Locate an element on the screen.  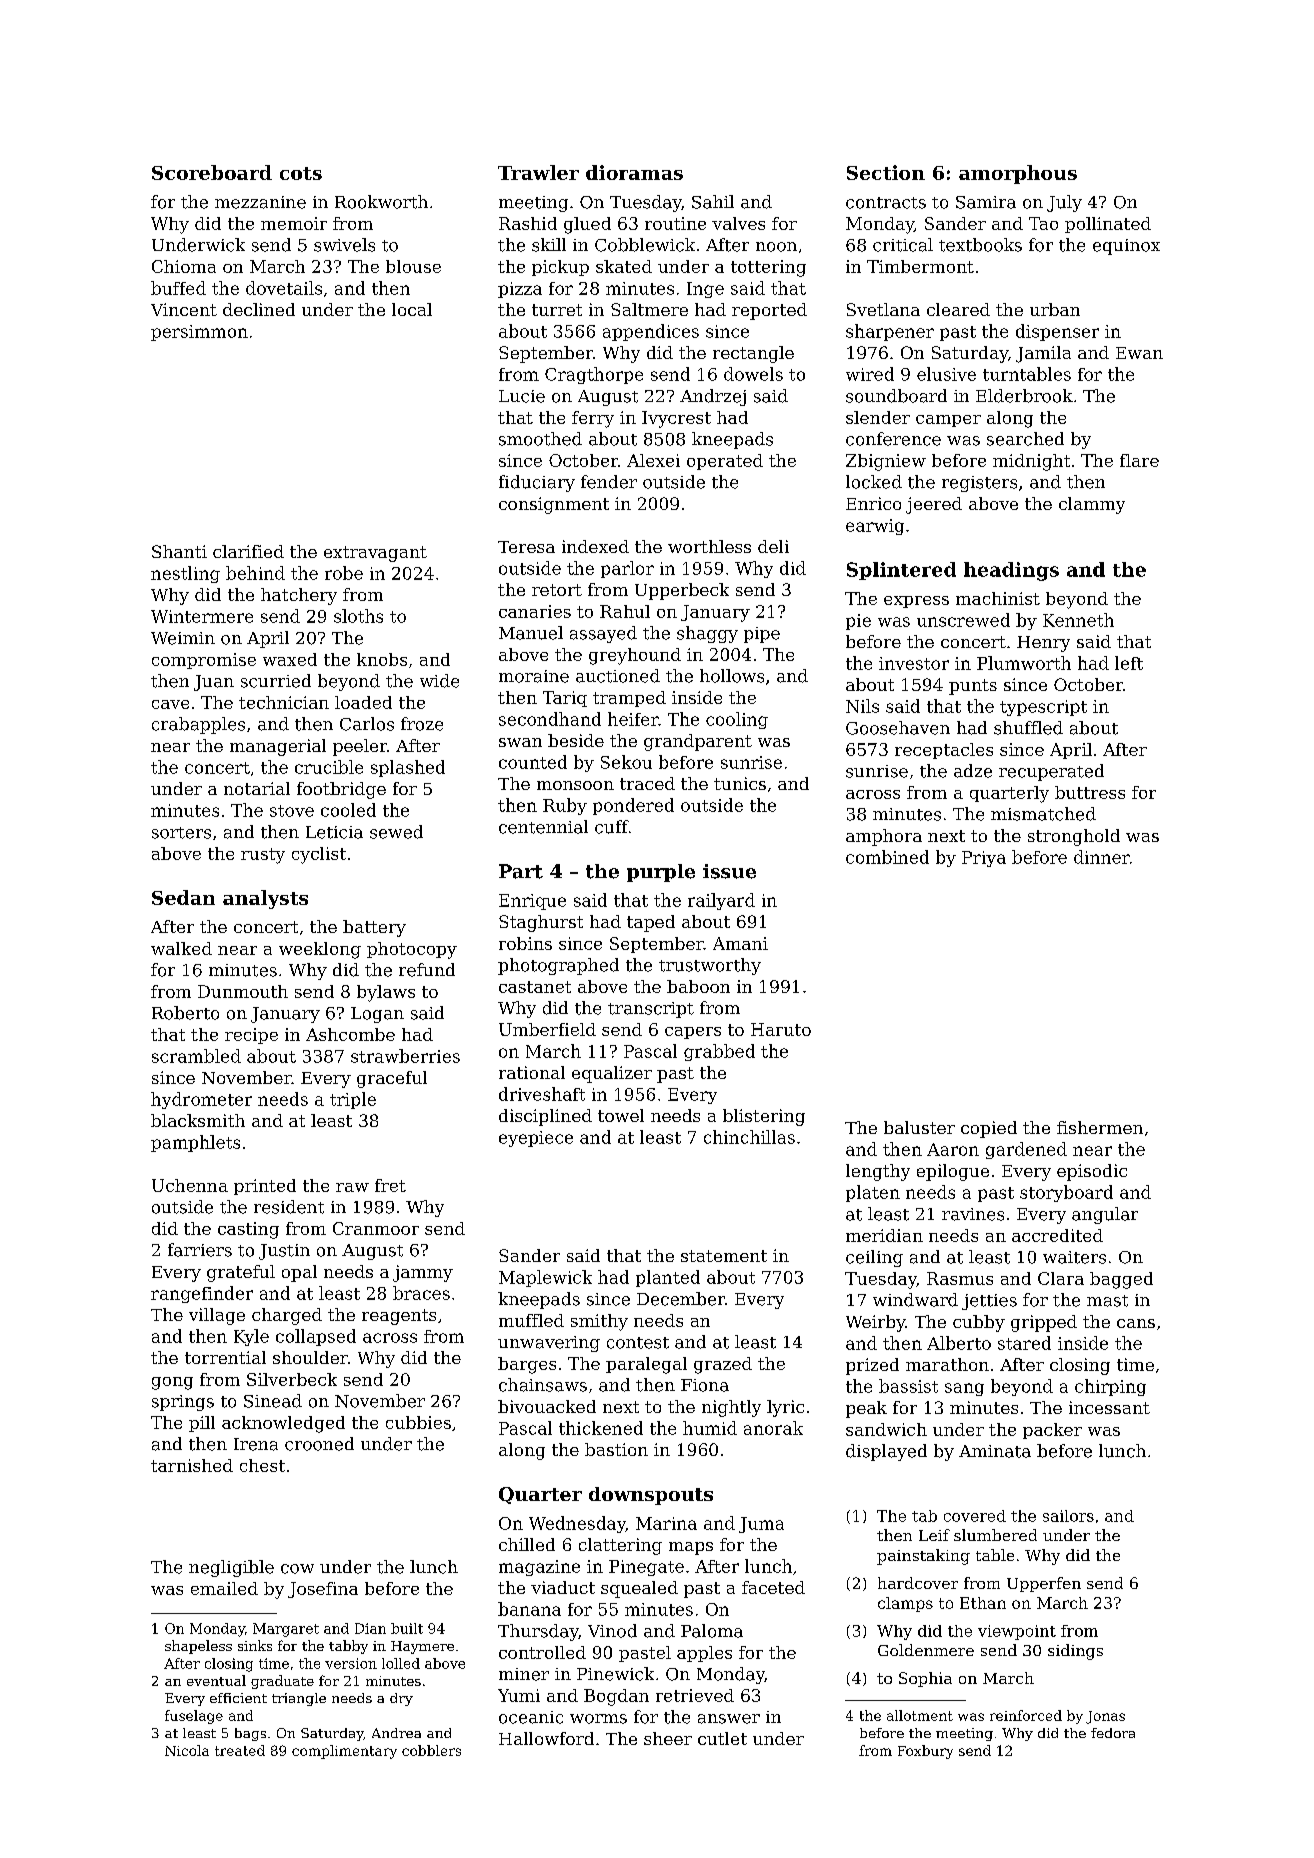
dowels is located at coordinates (753, 374).
